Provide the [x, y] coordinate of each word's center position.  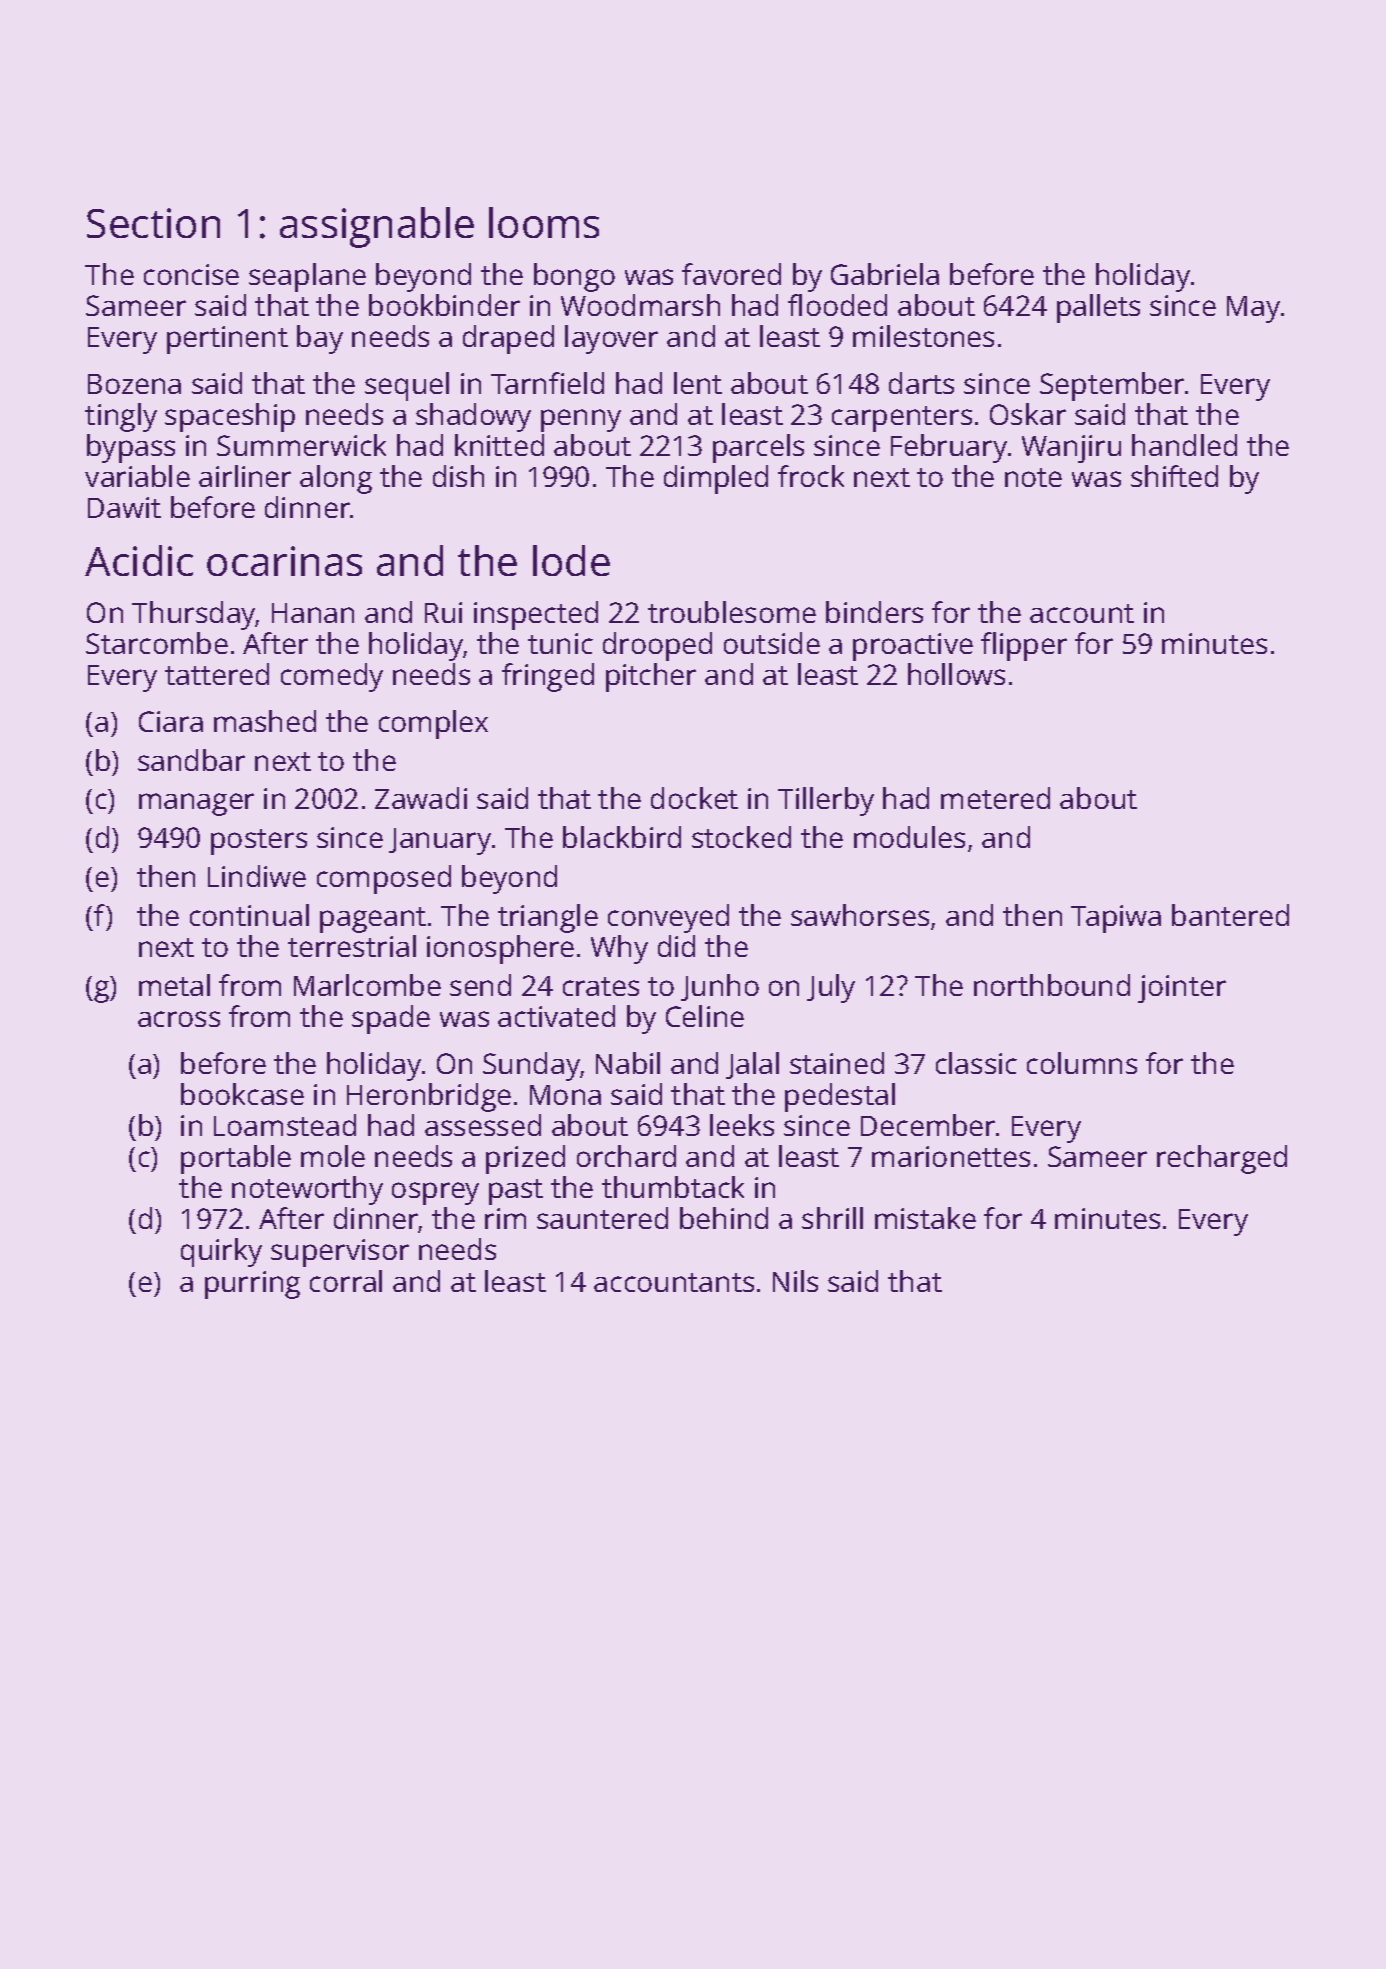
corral [346, 1281]
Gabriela [885, 274]
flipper [1024, 646]
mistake [925, 1218]
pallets [1098, 308]
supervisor [340, 1253]
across [179, 1019]
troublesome [732, 612]
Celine [705, 1016]
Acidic [139, 560]
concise [191, 274]
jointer [1182, 989]
